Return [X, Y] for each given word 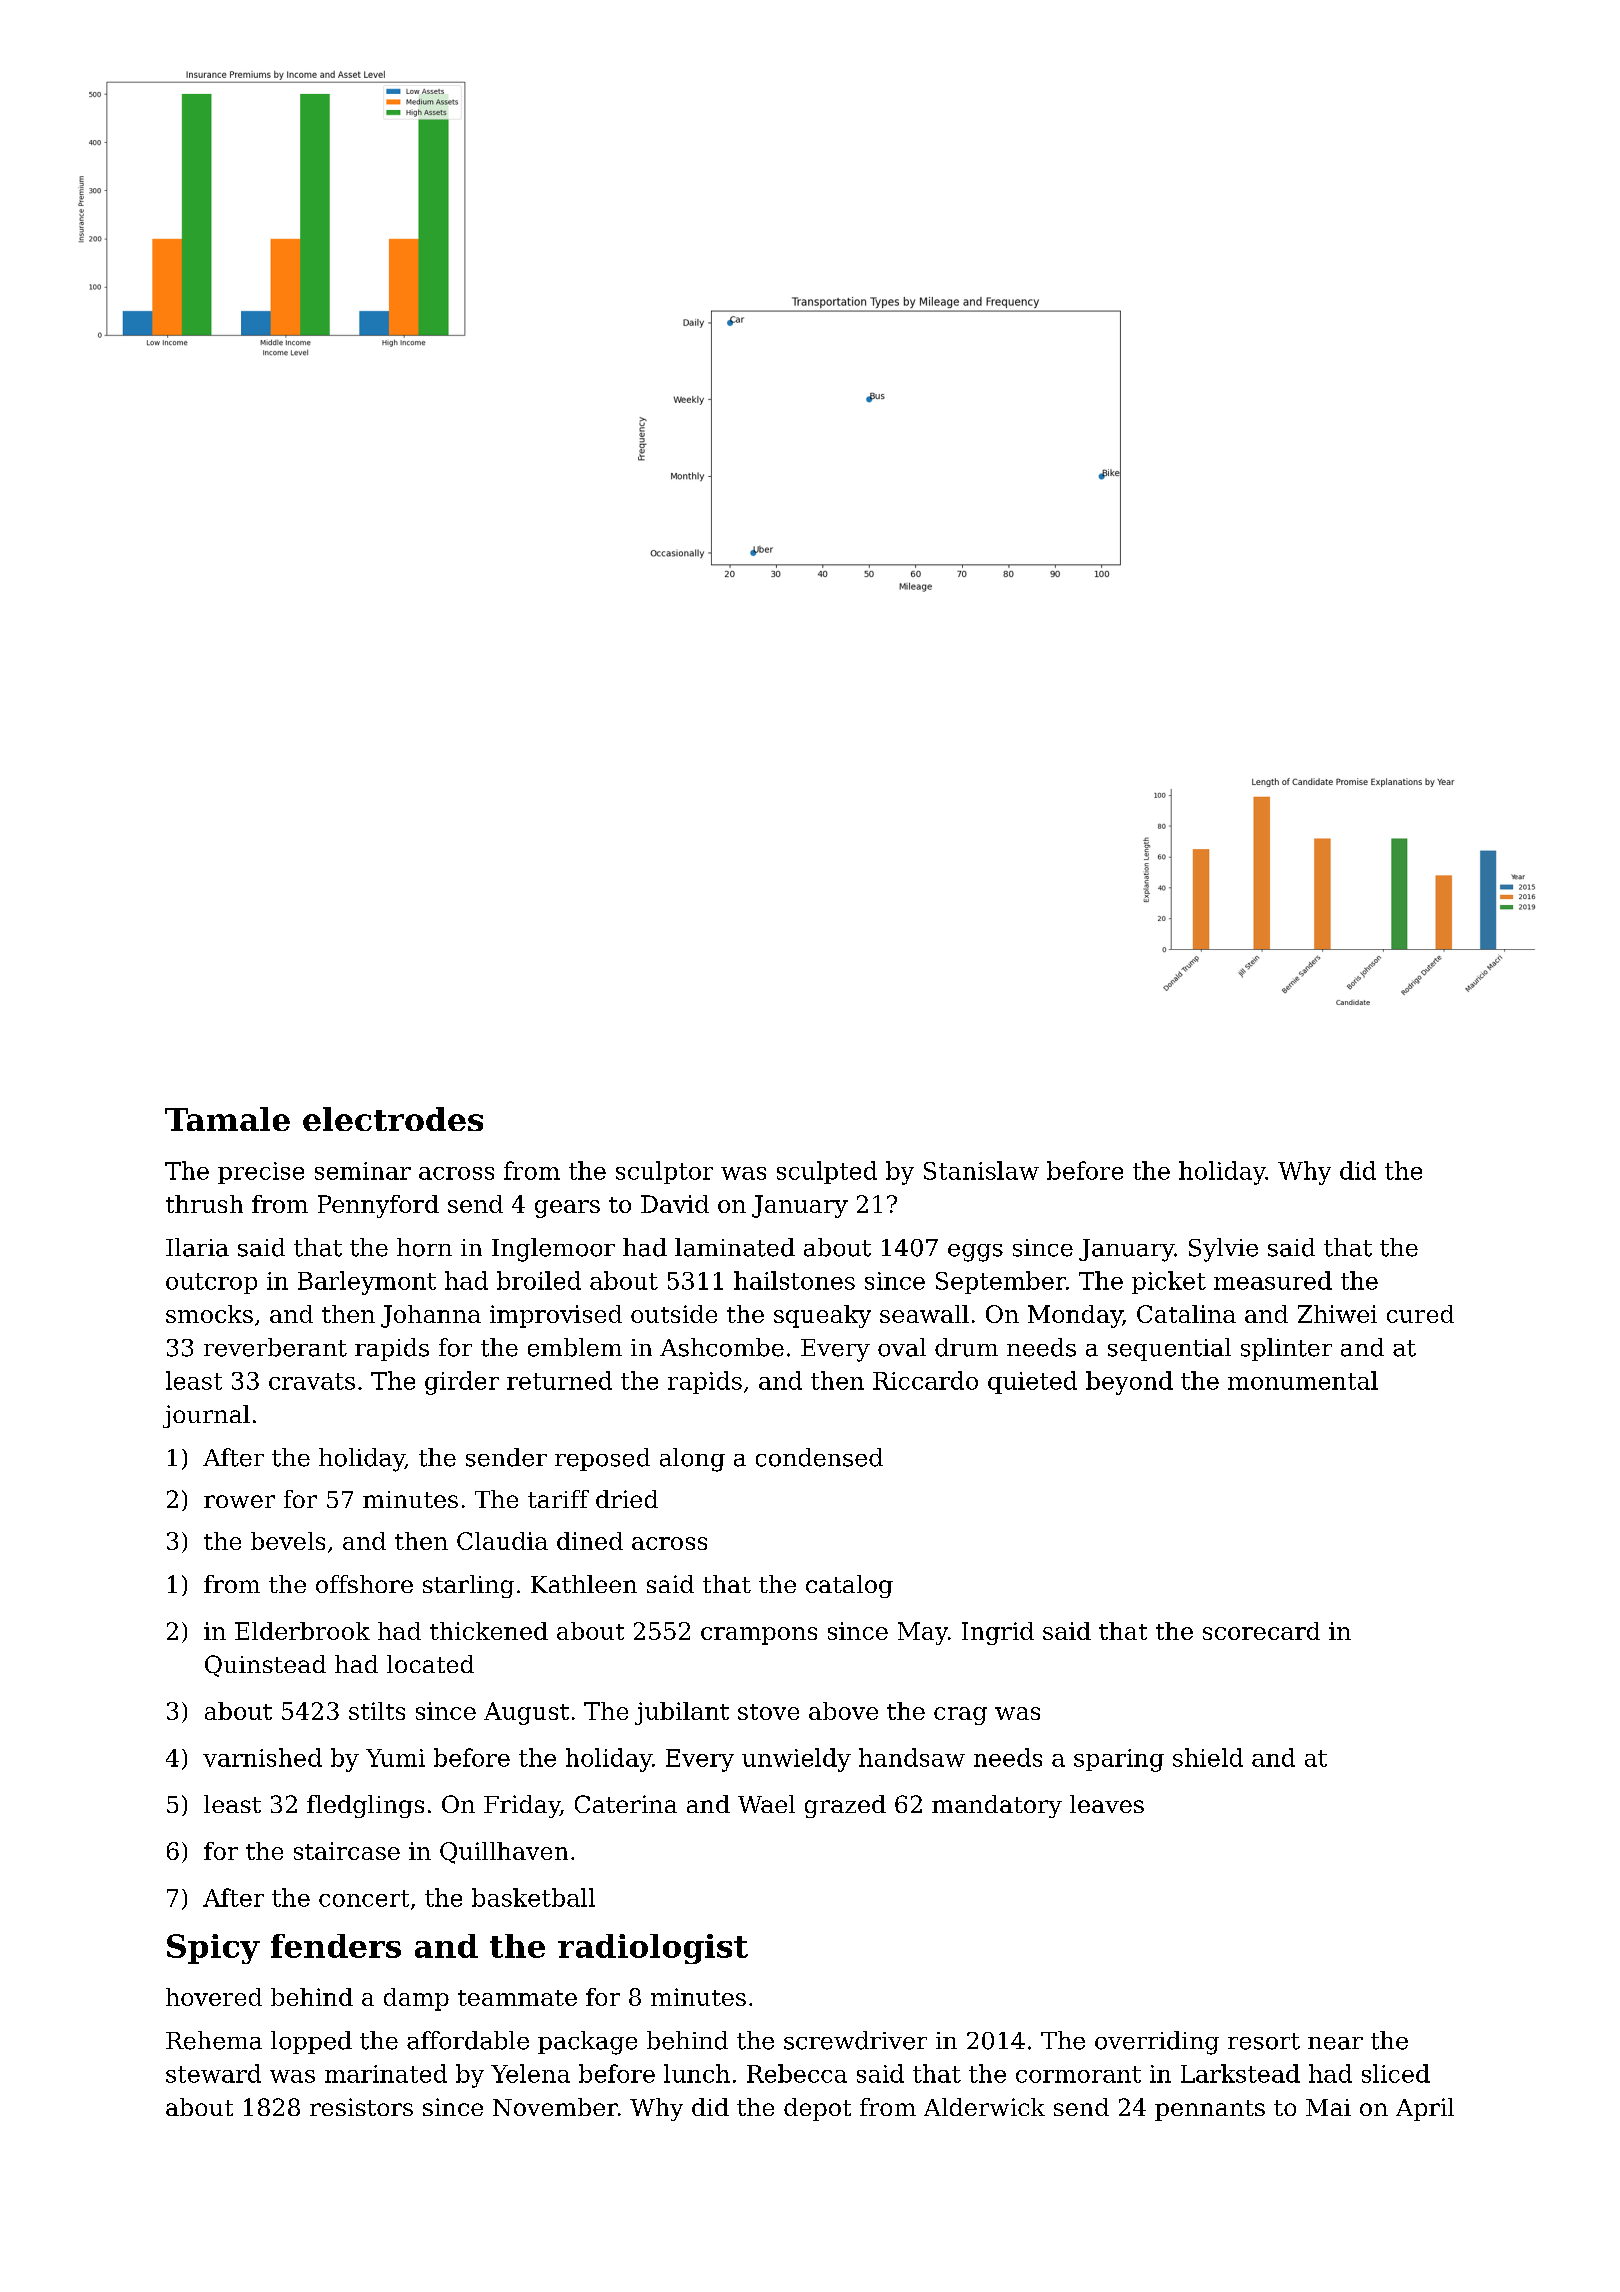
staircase [347, 1851]
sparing [1119, 1760]
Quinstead [265, 1666]
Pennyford [378, 1206]
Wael [766, 1804]
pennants [1210, 2110]
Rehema [214, 2040]
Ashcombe [722, 1347]
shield [1208, 1757]
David [675, 1204]
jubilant [682, 1713]
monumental [1303, 1380]
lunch [697, 2073]
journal [206, 1416]
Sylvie [1223, 1250]
